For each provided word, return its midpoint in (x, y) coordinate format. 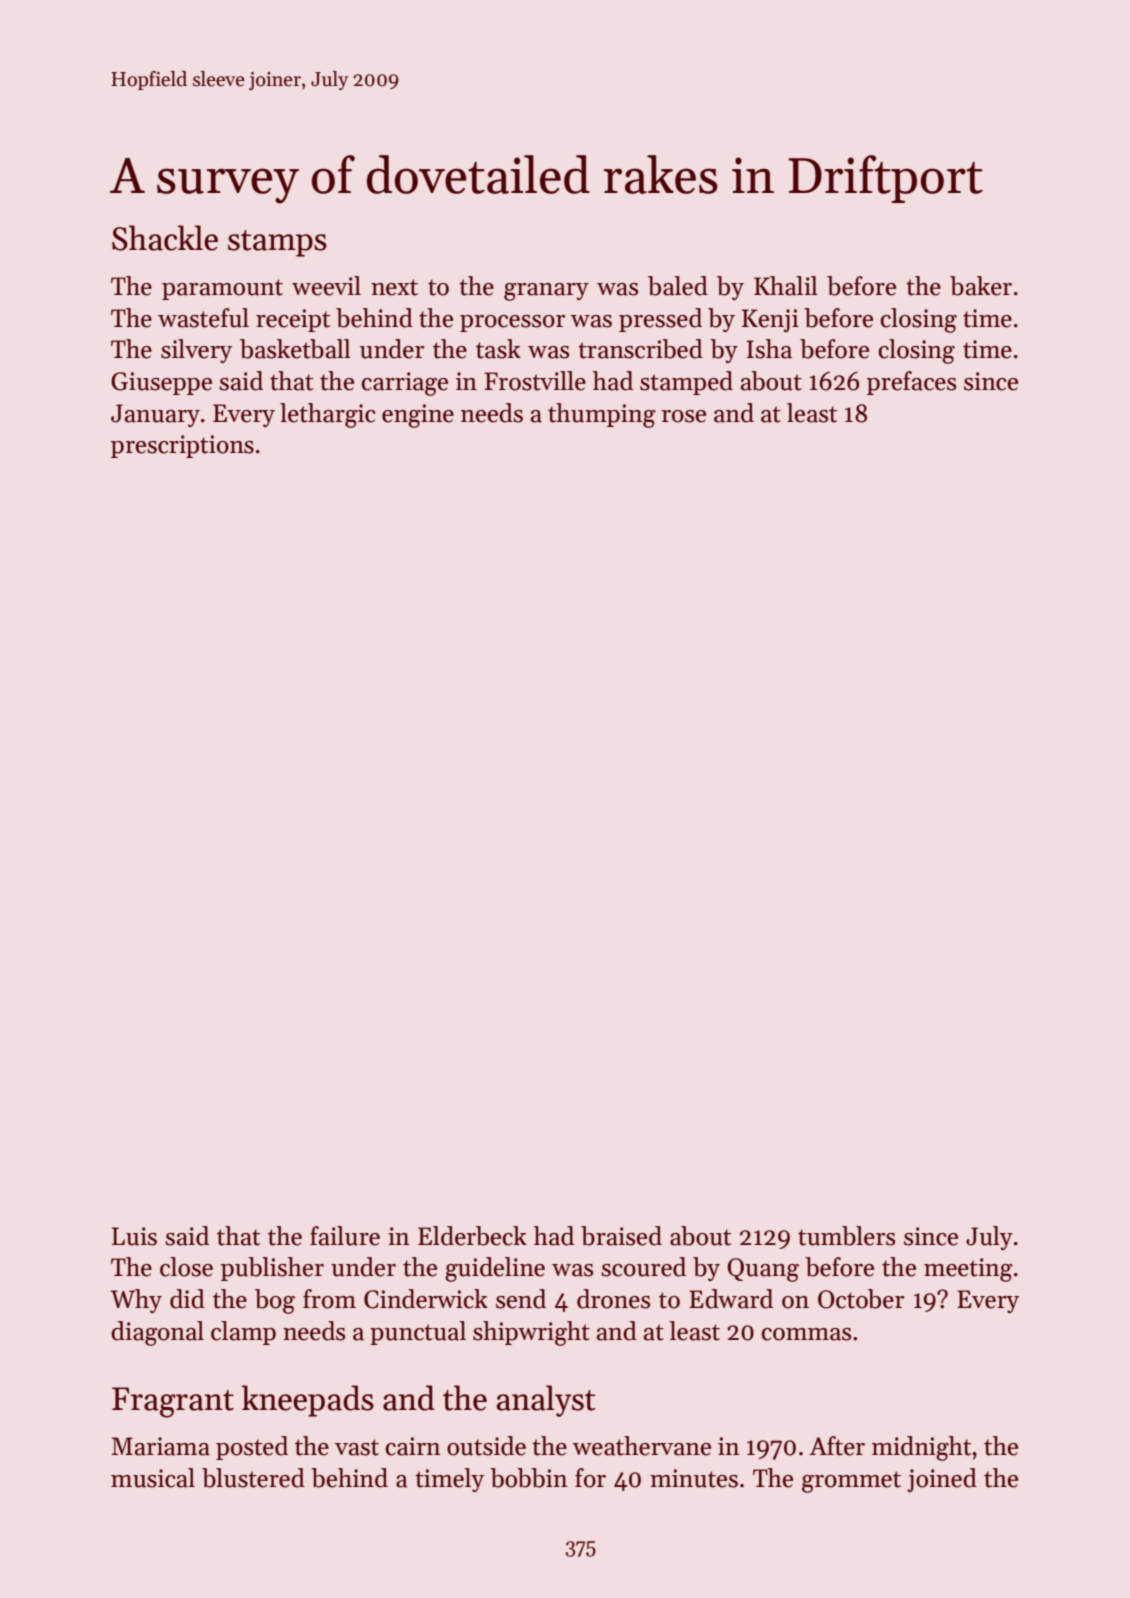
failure (345, 1236)
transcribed (640, 349)
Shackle (165, 238)
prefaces (911, 383)
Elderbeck (472, 1236)
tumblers (846, 1236)
